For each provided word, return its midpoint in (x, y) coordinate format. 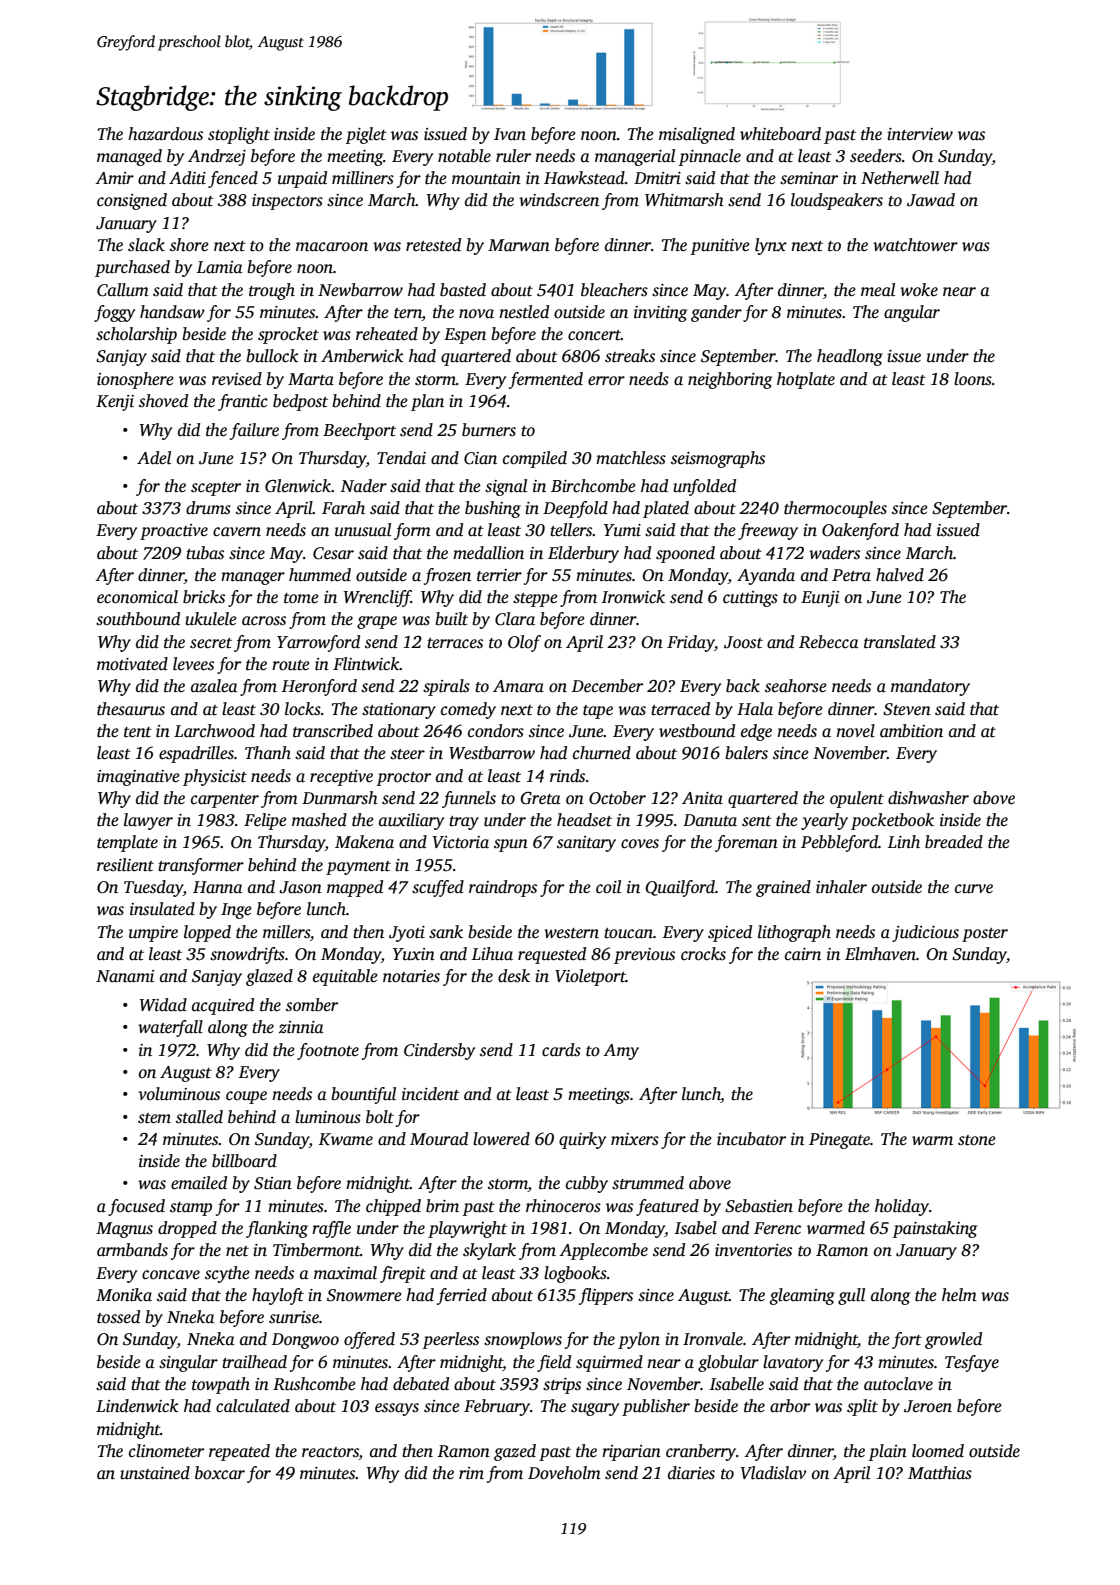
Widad (163, 1004)
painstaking (934, 1229)
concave (171, 1275)
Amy (621, 1052)
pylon (639, 1340)
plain (887, 1452)
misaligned (697, 135)
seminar (809, 178)
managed (129, 157)
